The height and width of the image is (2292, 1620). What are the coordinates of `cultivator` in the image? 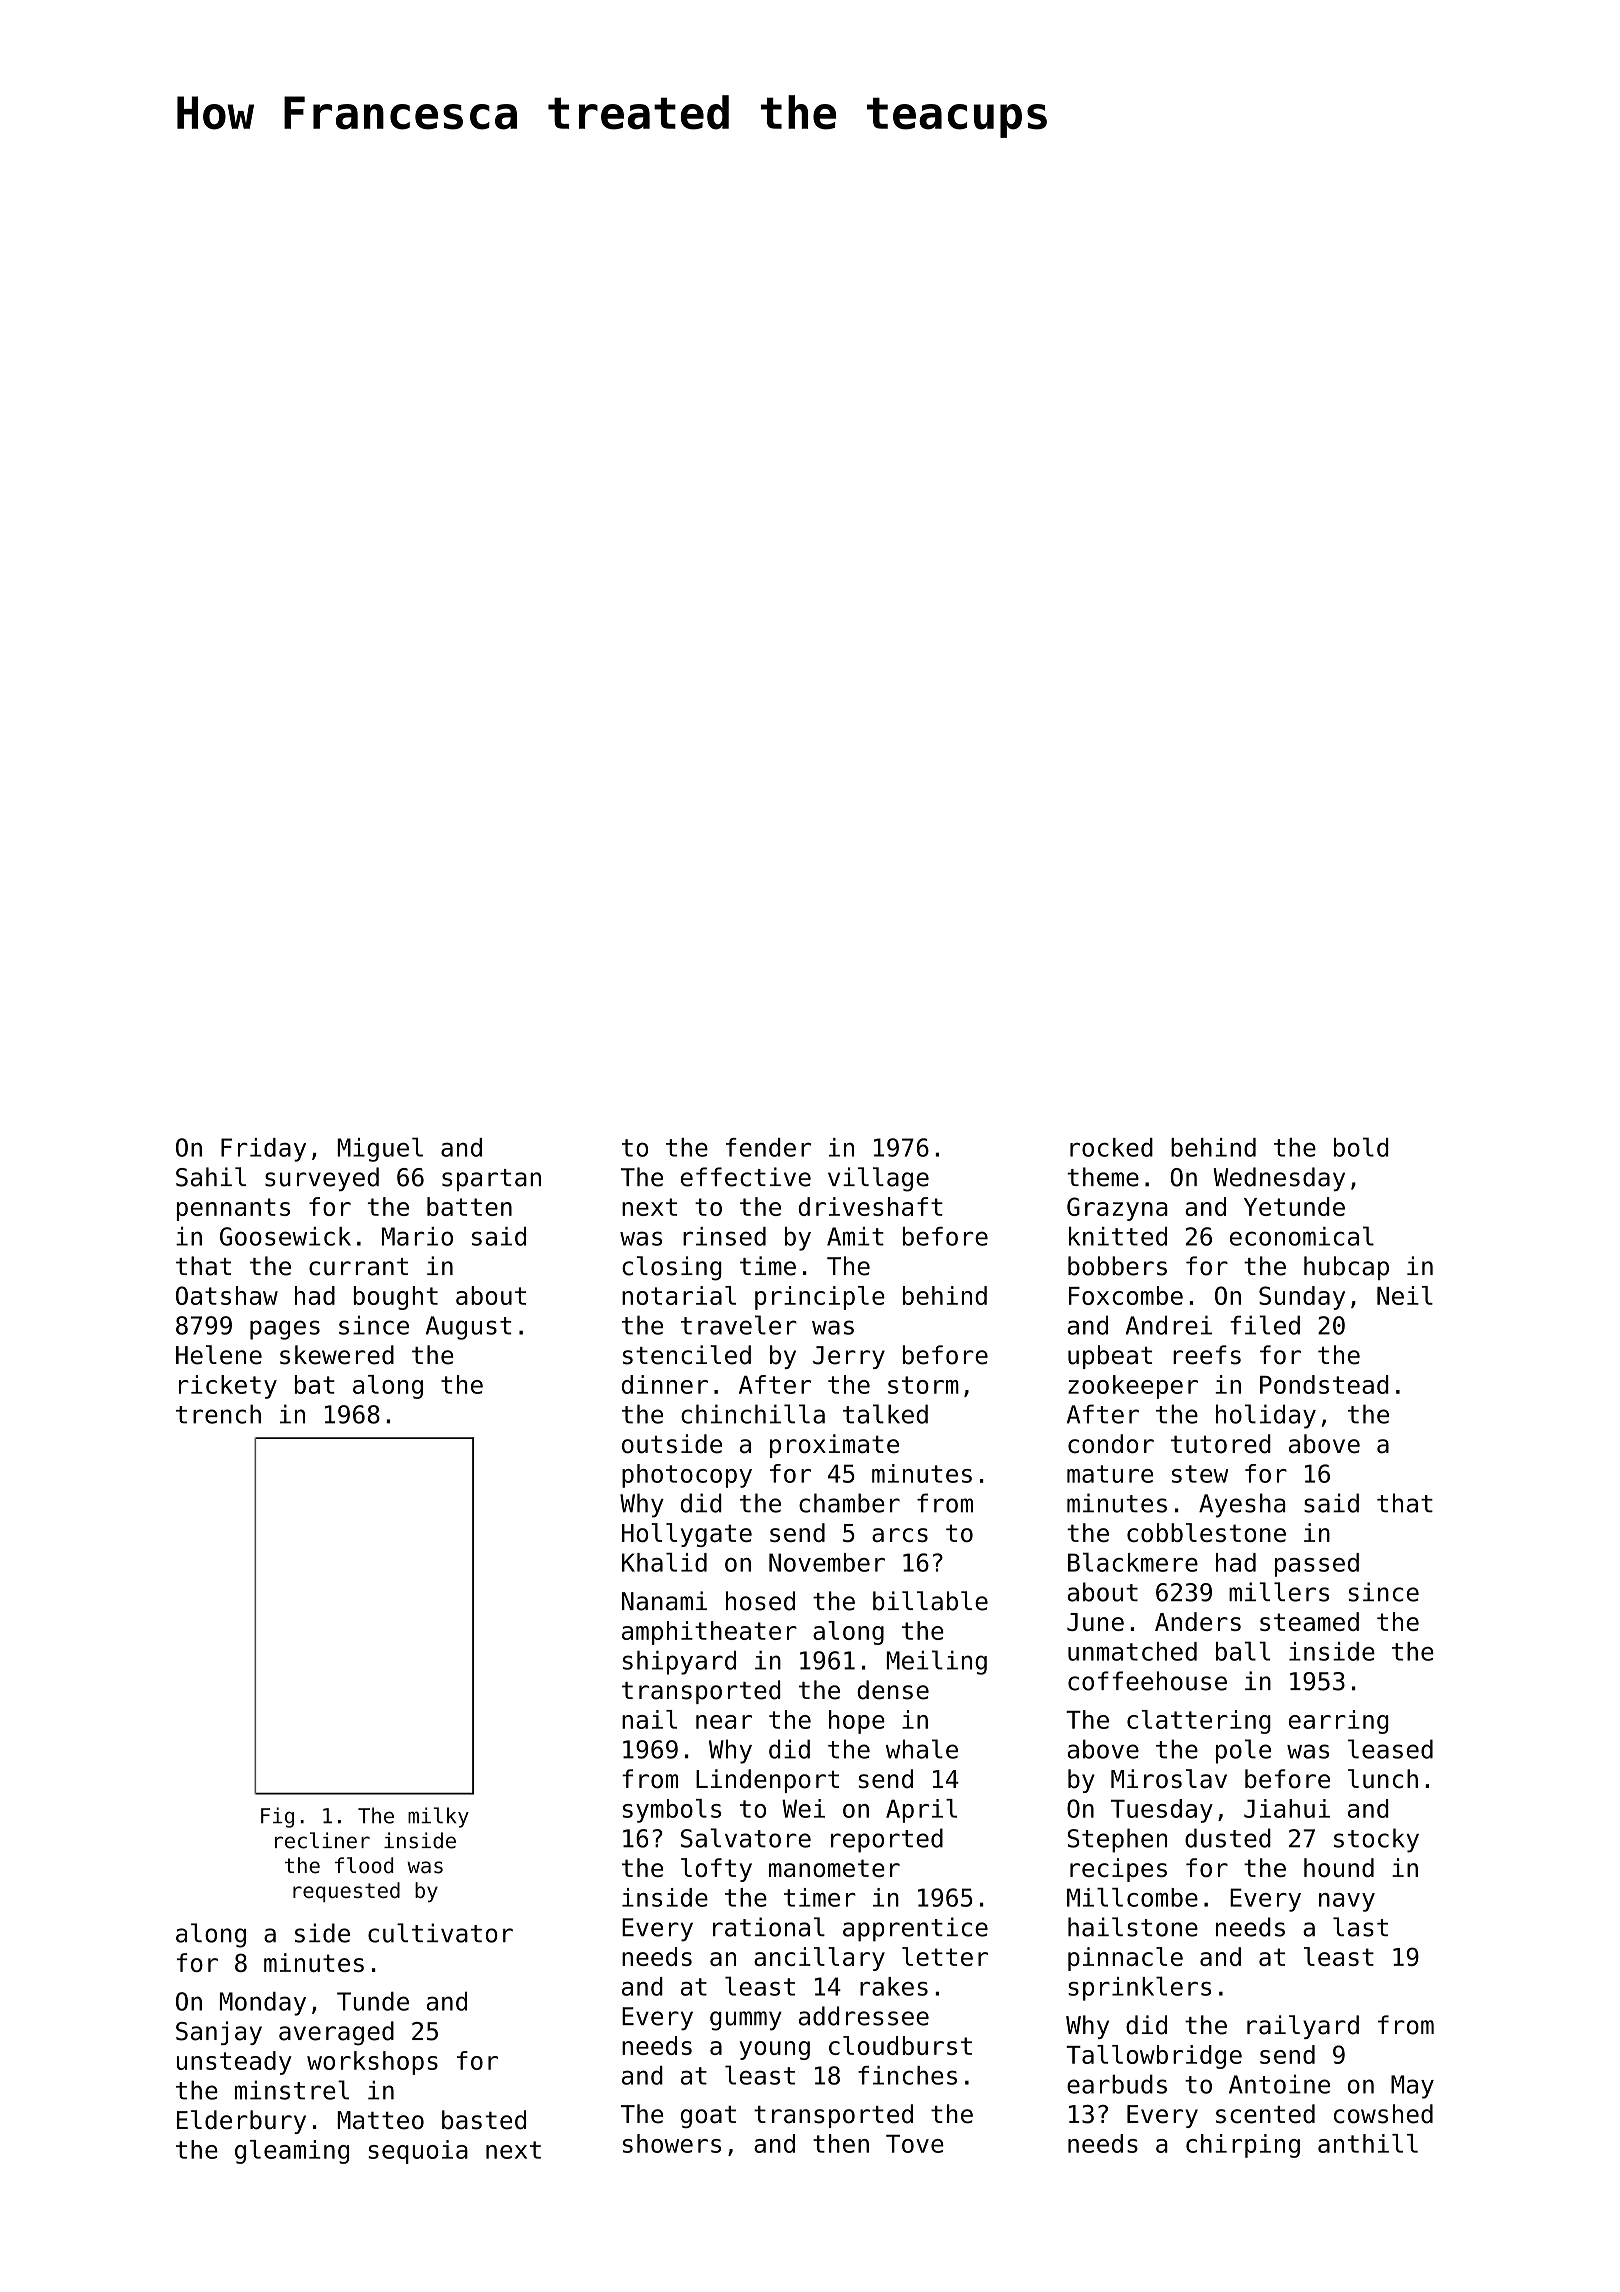 It's located at (440, 1933).
